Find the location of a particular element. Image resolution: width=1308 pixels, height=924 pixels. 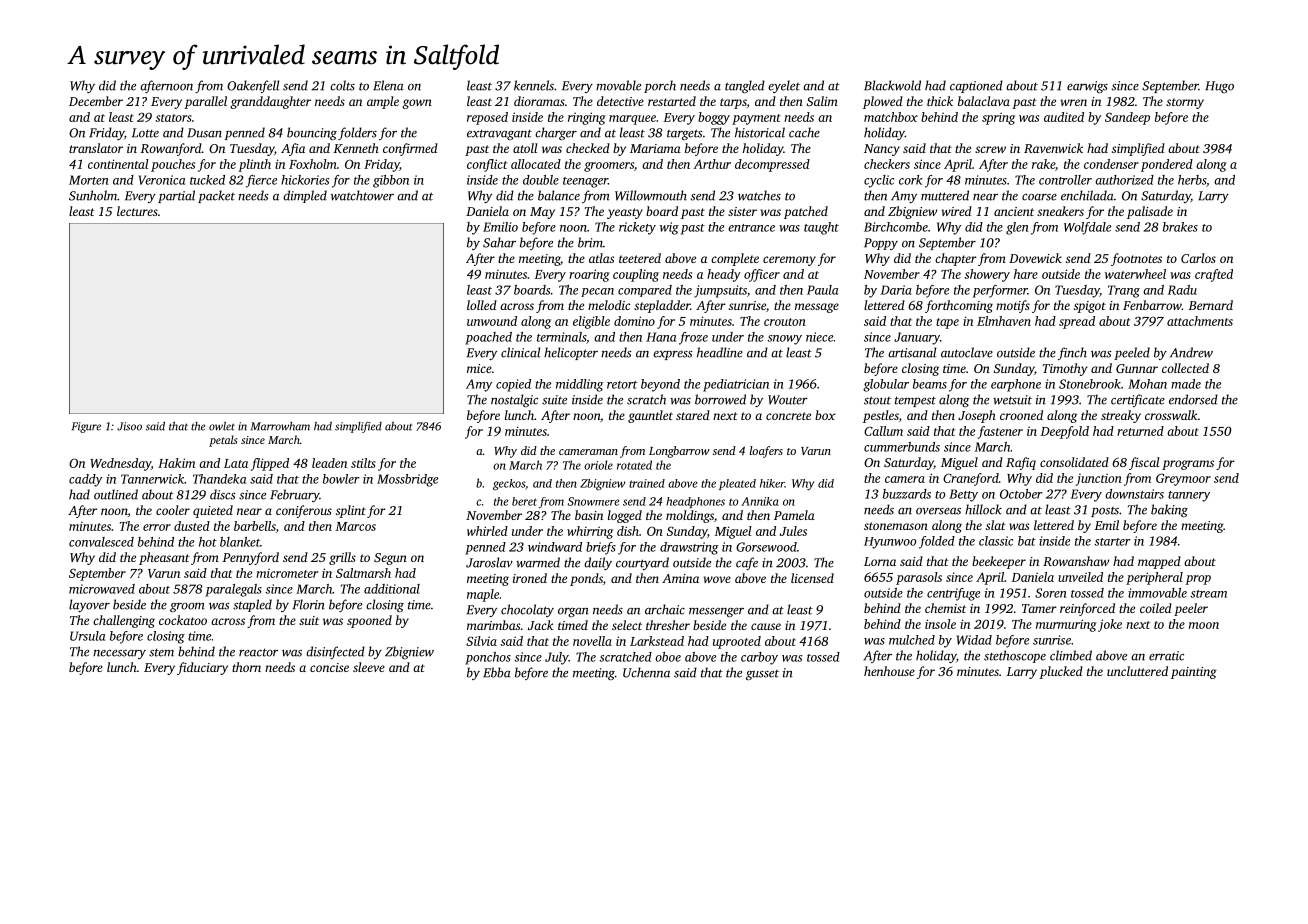

thick is located at coordinates (940, 101).
